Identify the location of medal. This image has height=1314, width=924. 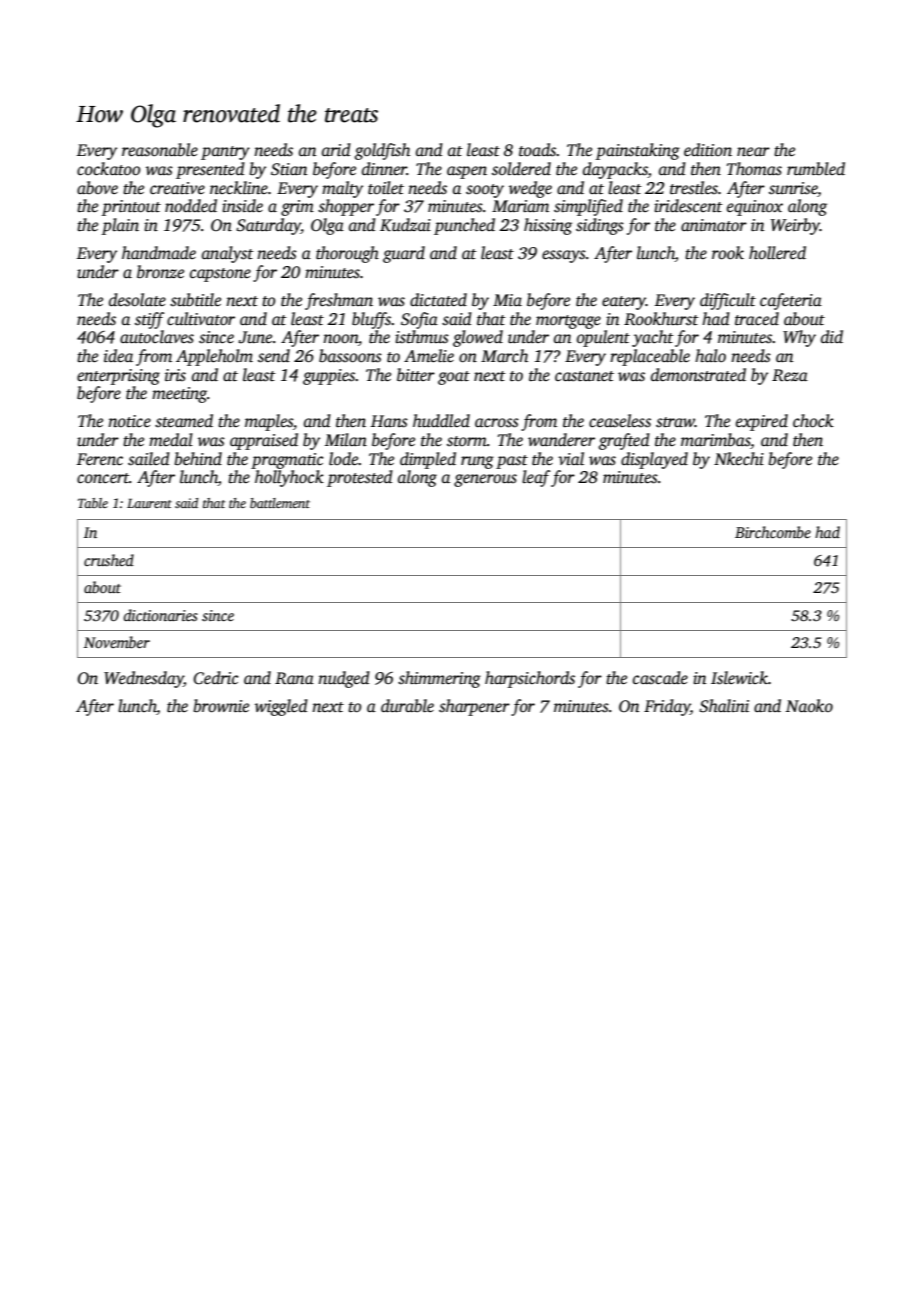
(171, 439).
